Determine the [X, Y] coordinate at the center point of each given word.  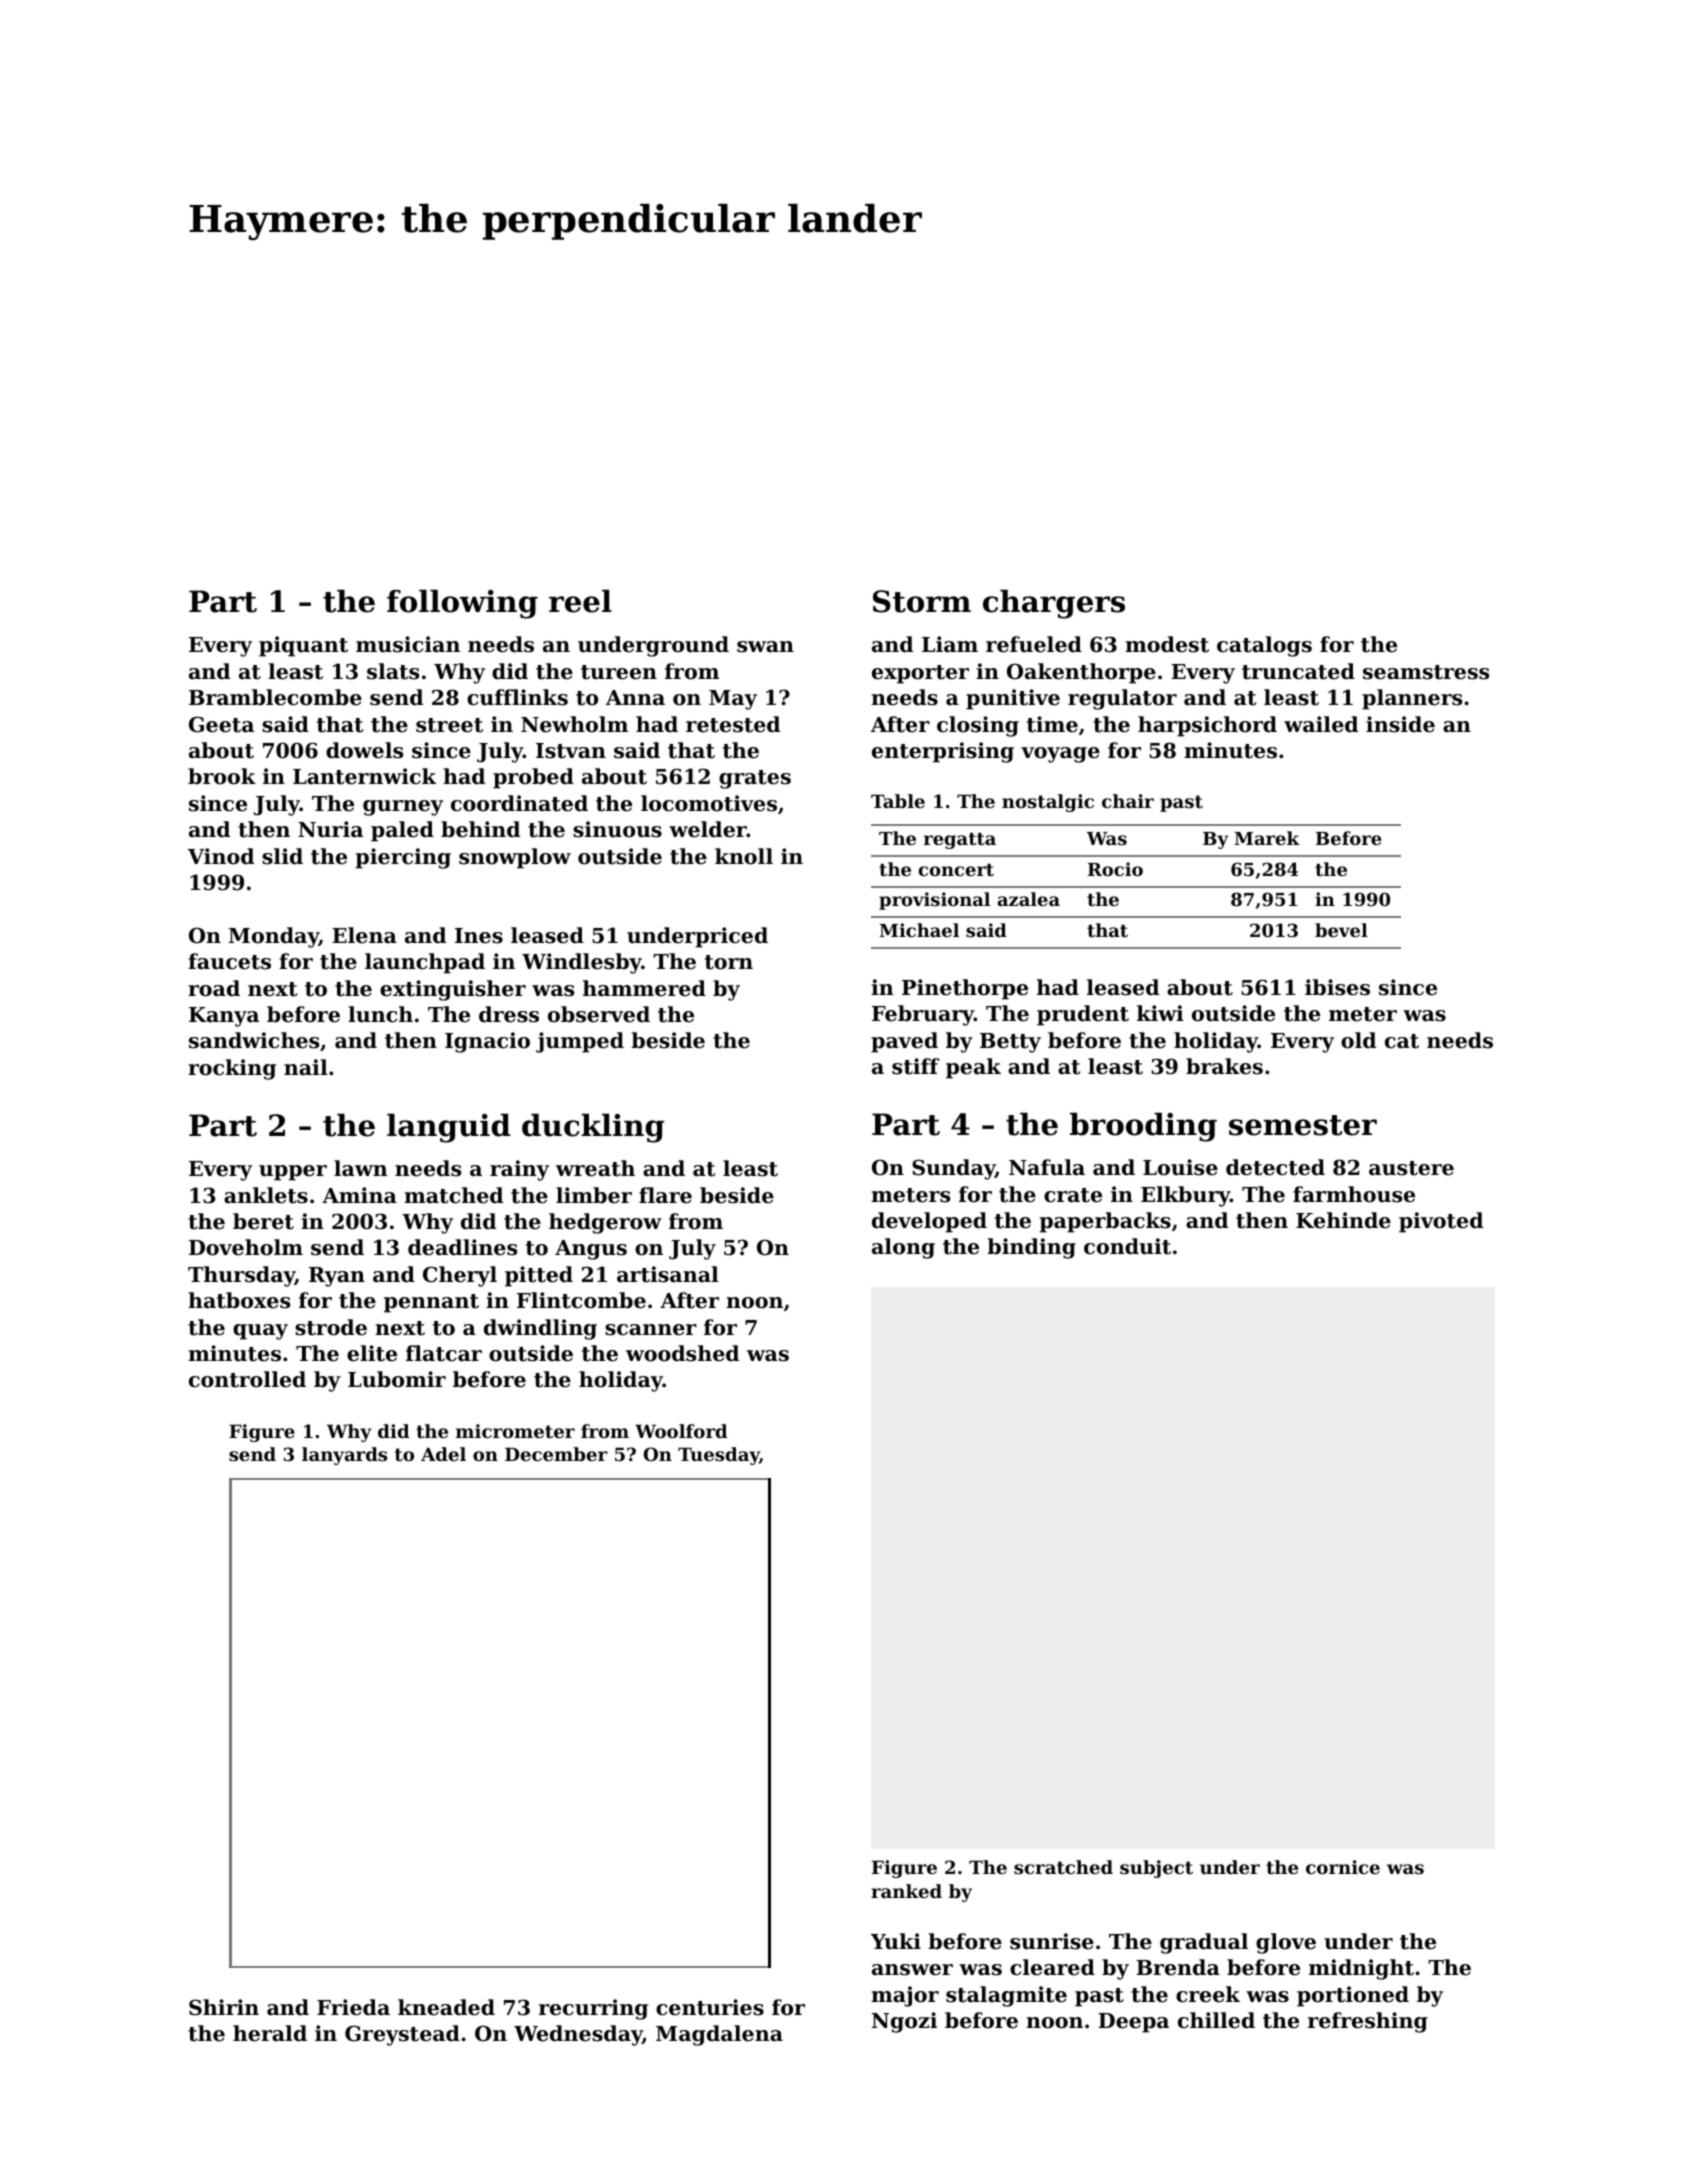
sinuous [617, 829]
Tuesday [719, 1456]
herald [270, 2033]
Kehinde [1343, 1220]
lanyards [344, 1456]
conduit [1127, 1246]
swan [765, 647]
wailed [1321, 724]
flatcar [444, 1353]
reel [580, 601]
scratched [1063, 1867]
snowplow [515, 858]
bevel [1341, 930]
